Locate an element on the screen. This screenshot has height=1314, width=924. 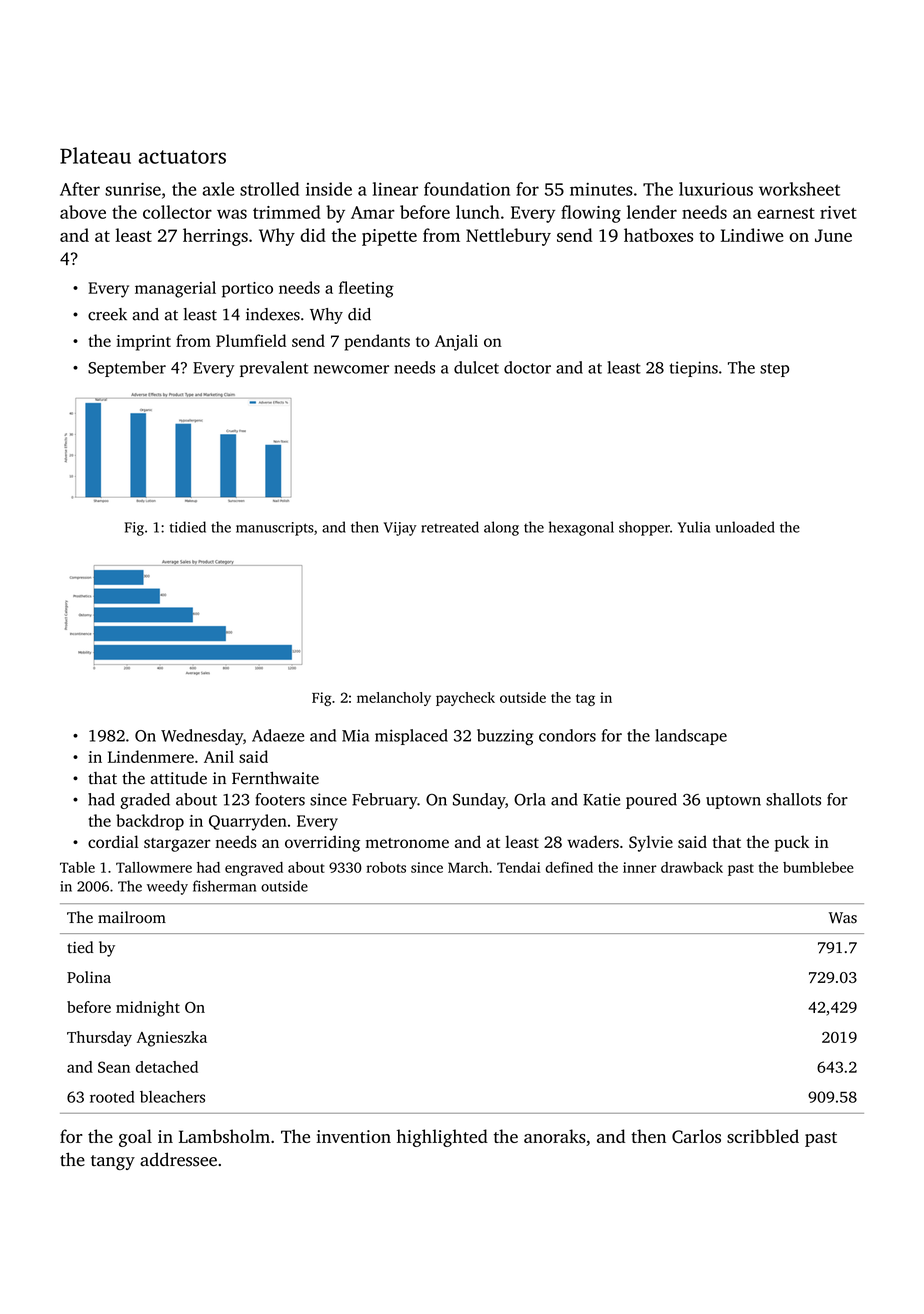
backdrop is located at coordinates (150, 822).
